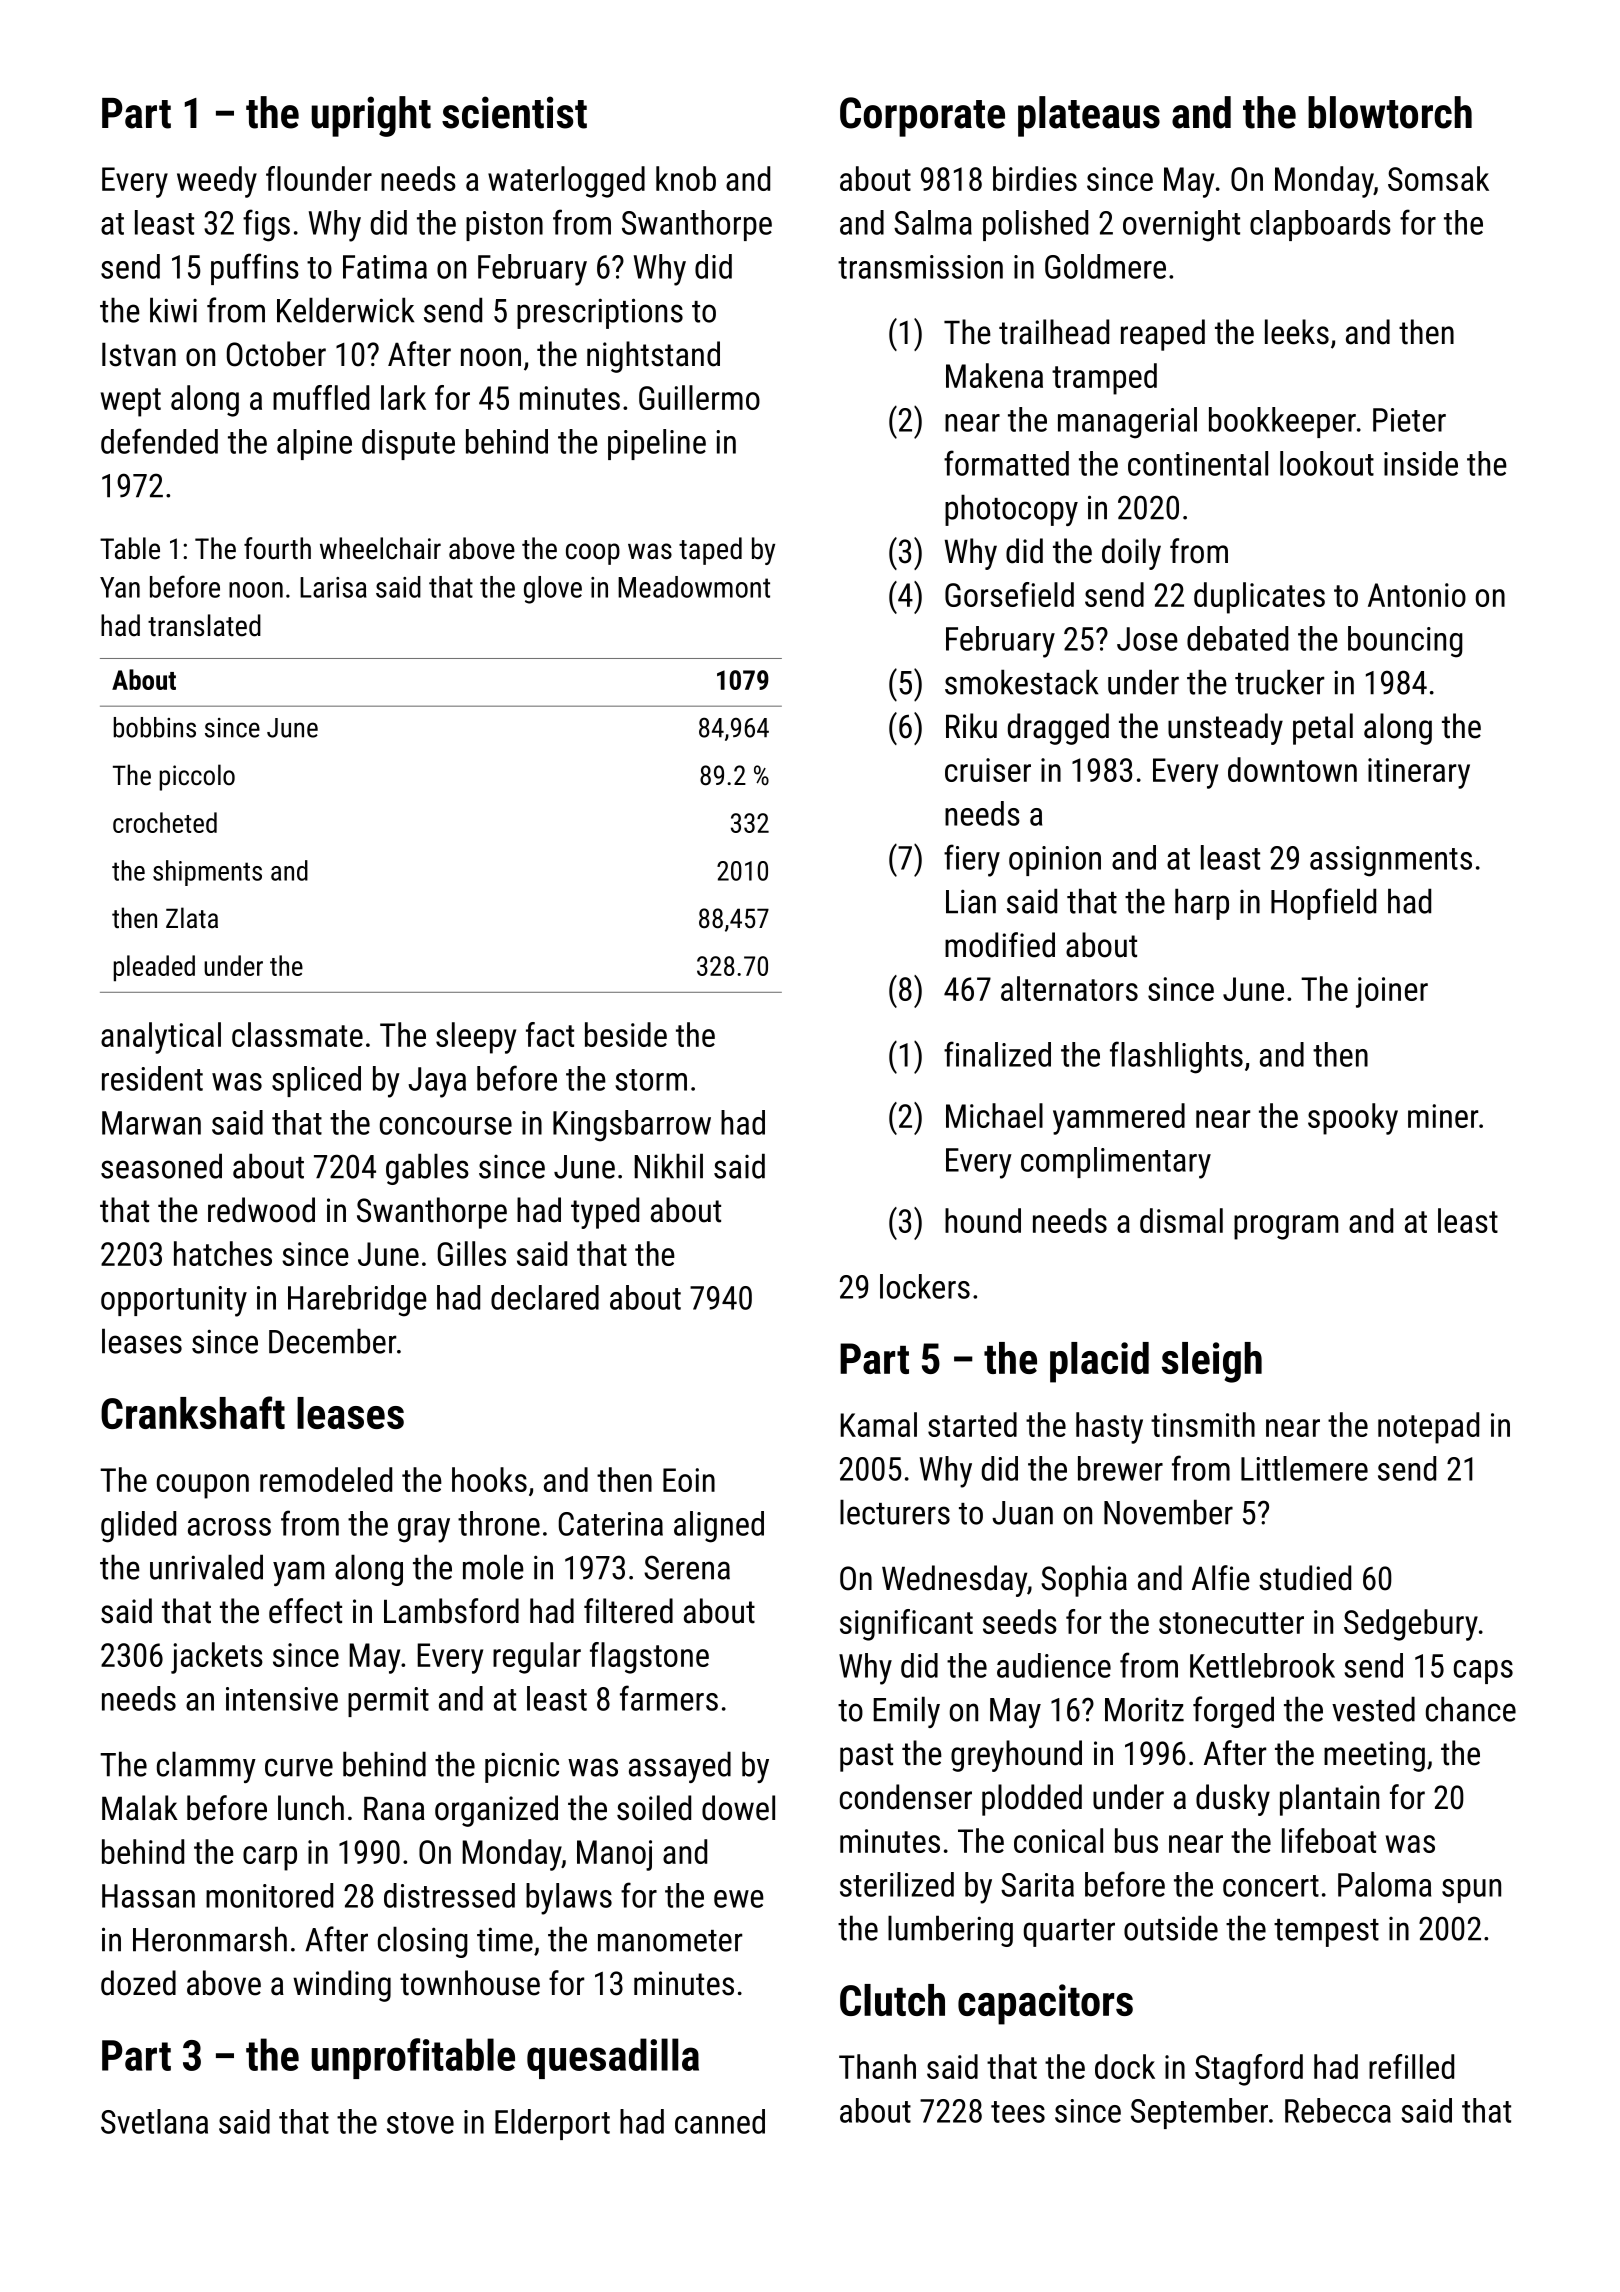 Image resolution: width=1620 pixels, height=2292 pixels. What do you see at coordinates (326, 1479) in the screenshot?
I see `remodeled` at bounding box center [326, 1479].
